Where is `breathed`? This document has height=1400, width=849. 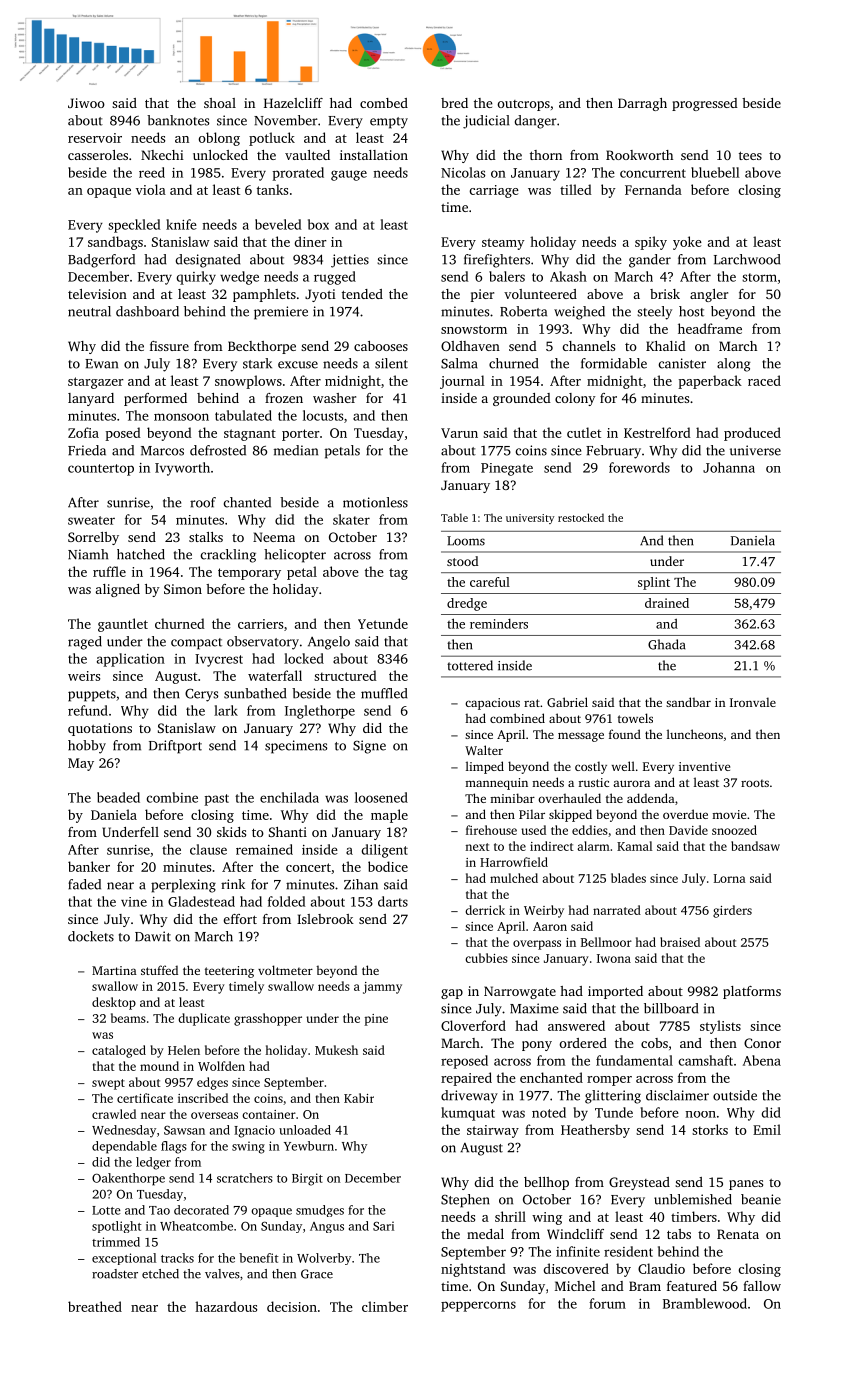
breathed is located at coordinates (95, 1306).
